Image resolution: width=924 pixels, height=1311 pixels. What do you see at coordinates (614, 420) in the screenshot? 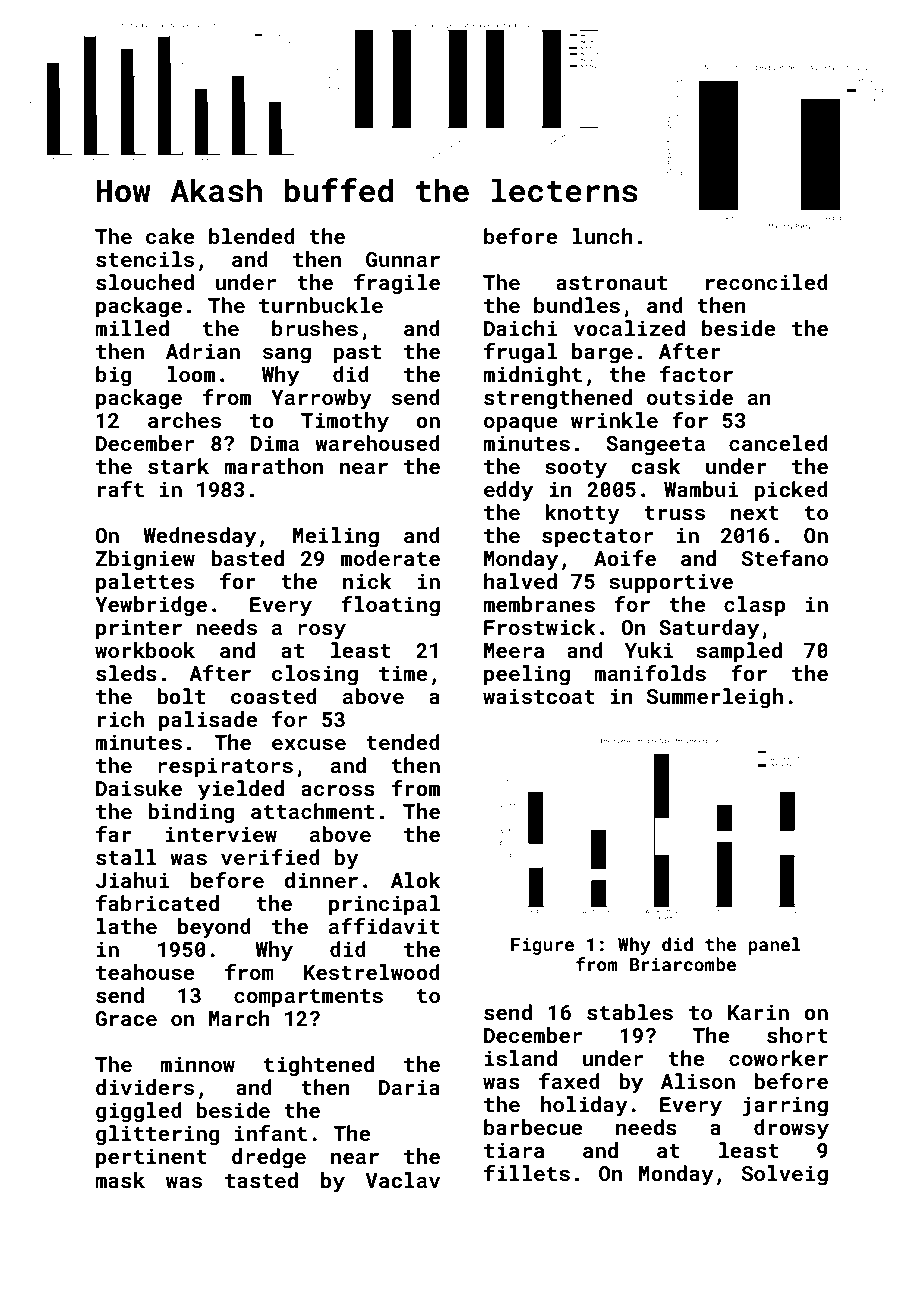
I see `wrinkle` at bounding box center [614, 420].
